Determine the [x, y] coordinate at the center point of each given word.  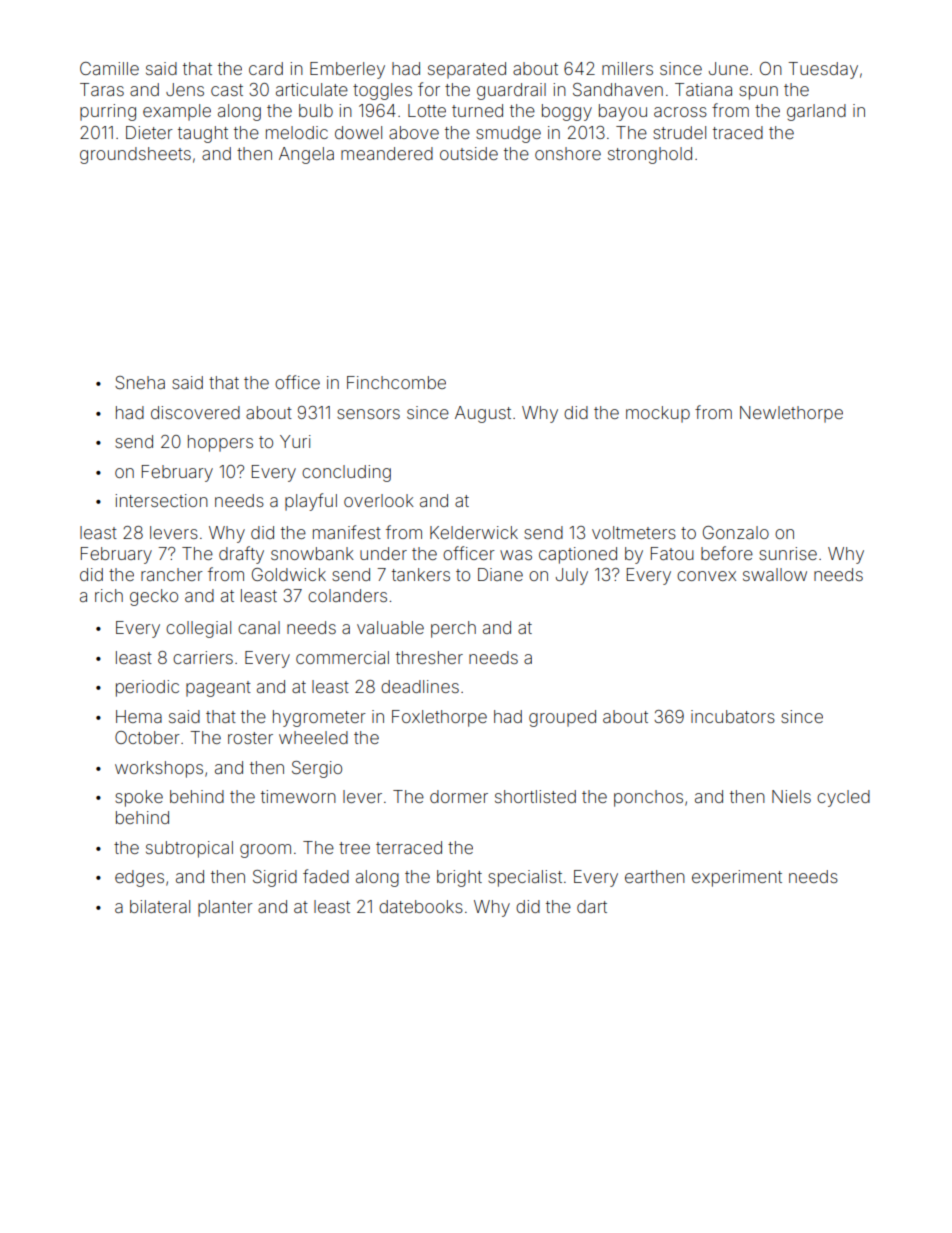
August [483, 414]
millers [627, 68]
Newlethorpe [791, 414]
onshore [568, 153]
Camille [109, 68]
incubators [733, 716]
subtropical [189, 849]
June [728, 68]
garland [816, 112]
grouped [562, 718]
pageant [218, 689]
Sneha [140, 382]
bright [459, 878]
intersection [161, 500]
